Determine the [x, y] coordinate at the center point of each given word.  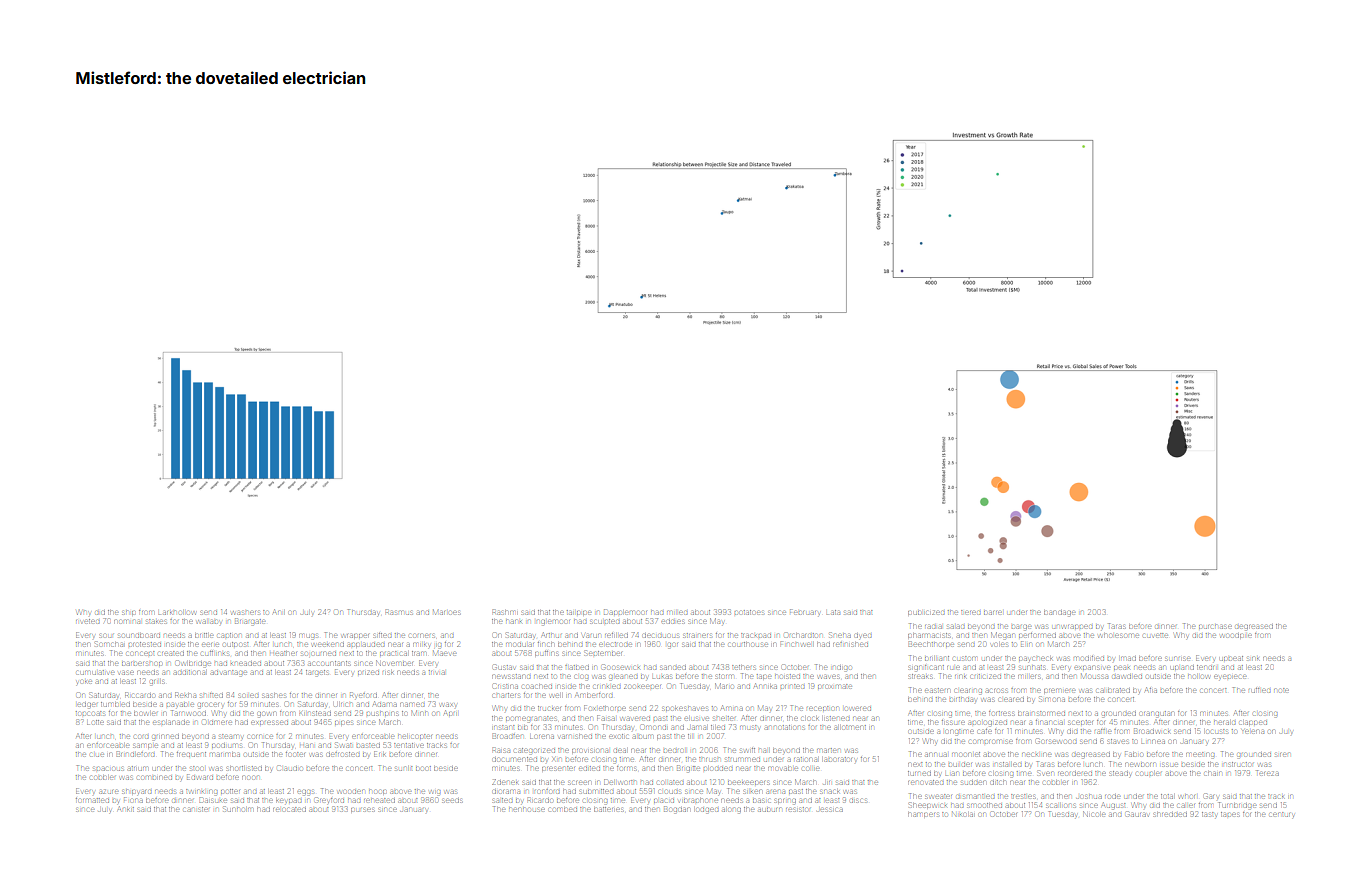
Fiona [133, 800]
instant [504, 727]
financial [1049, 722]
